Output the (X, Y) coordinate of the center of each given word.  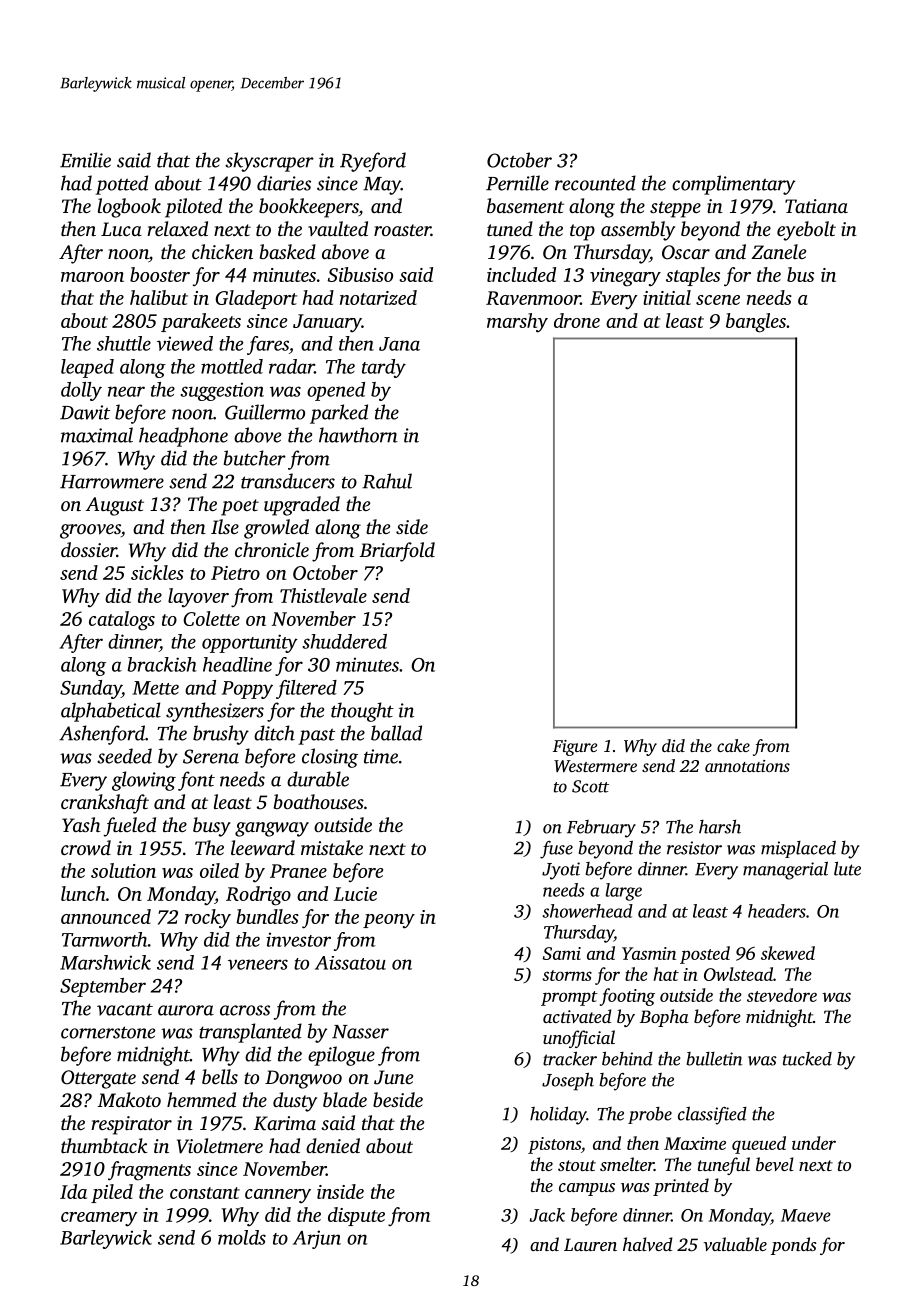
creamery (99, 1219)
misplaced (798, 849)
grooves (90, 531)
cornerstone (108, 1032)
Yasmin (649, 953)
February (601, 829)
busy (212, 827)
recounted (595, 183)
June (393, 1077)
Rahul (387, 481)
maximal (97, 435)
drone (577, 320)
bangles (756, 323)
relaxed (177, 228)
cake (733, 745)
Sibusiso (360, 274)
